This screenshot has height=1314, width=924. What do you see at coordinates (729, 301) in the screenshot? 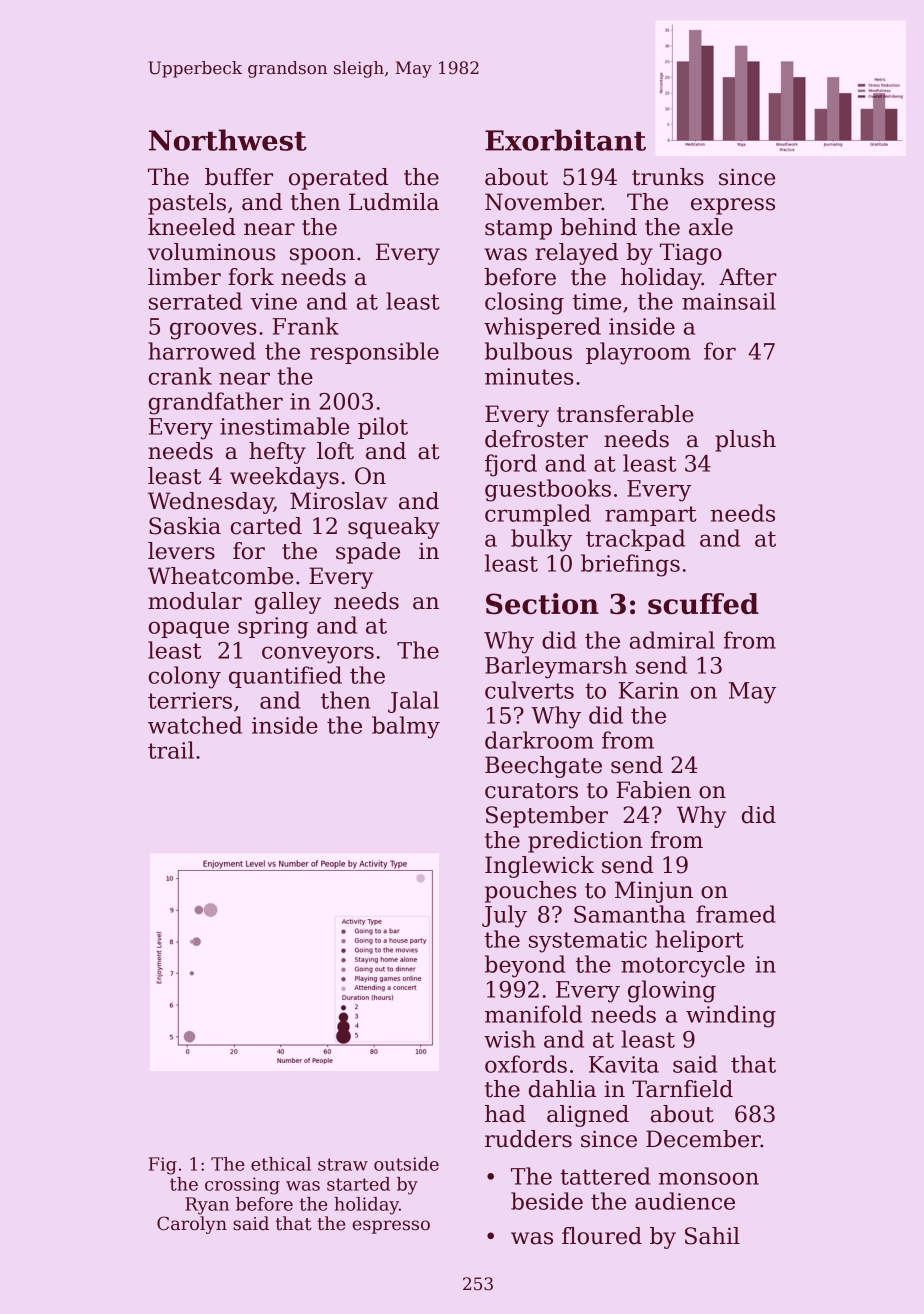
I see `mainsail` at bounding box center [729, 301].
